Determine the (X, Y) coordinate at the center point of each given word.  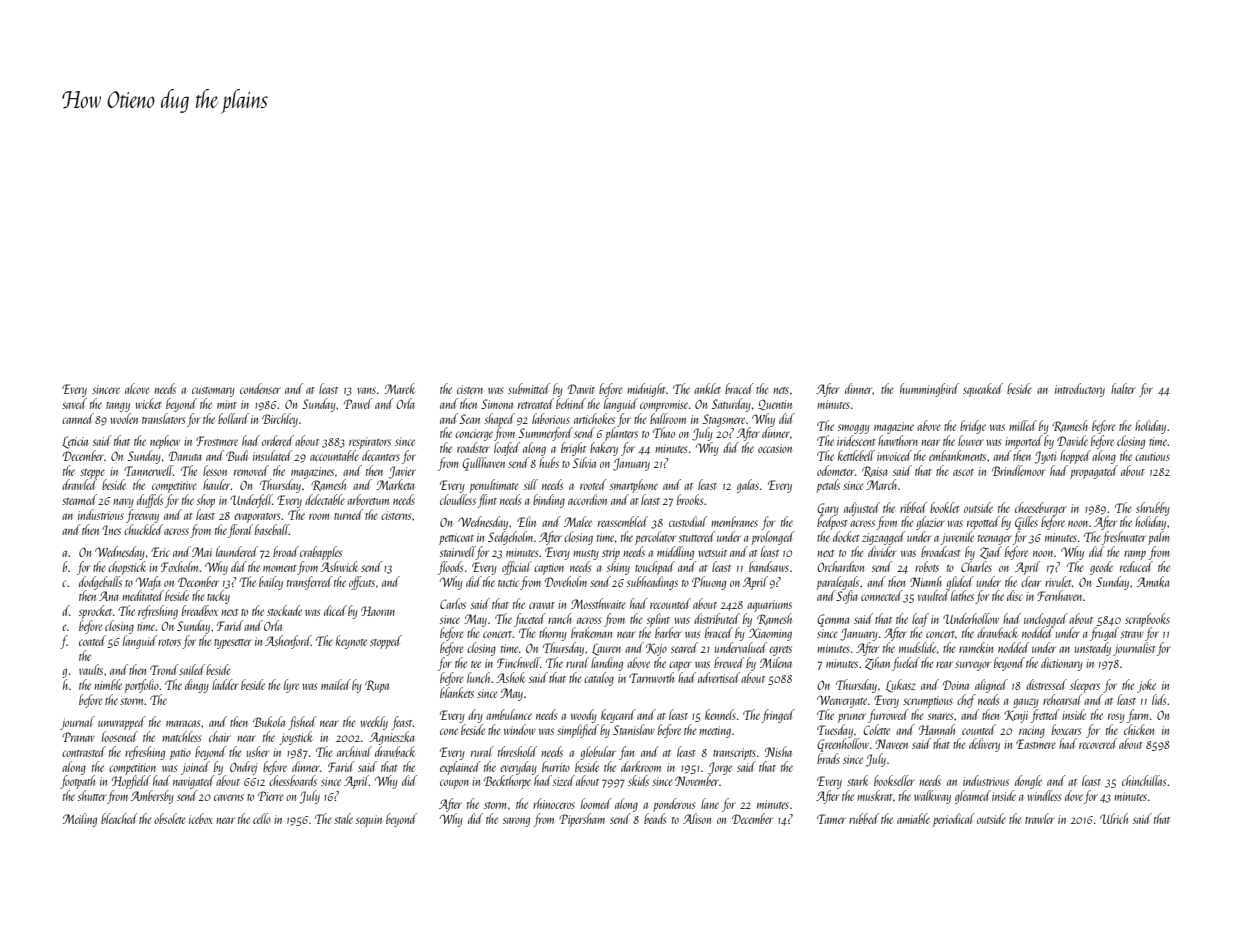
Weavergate (842, 701)
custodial (688, 521)
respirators (370, 443)
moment (280, 568)
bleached (119, 818)
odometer (836, 470)
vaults (91, 669)
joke (1146, 686)
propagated (1094, 472)
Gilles (1026, 523)
